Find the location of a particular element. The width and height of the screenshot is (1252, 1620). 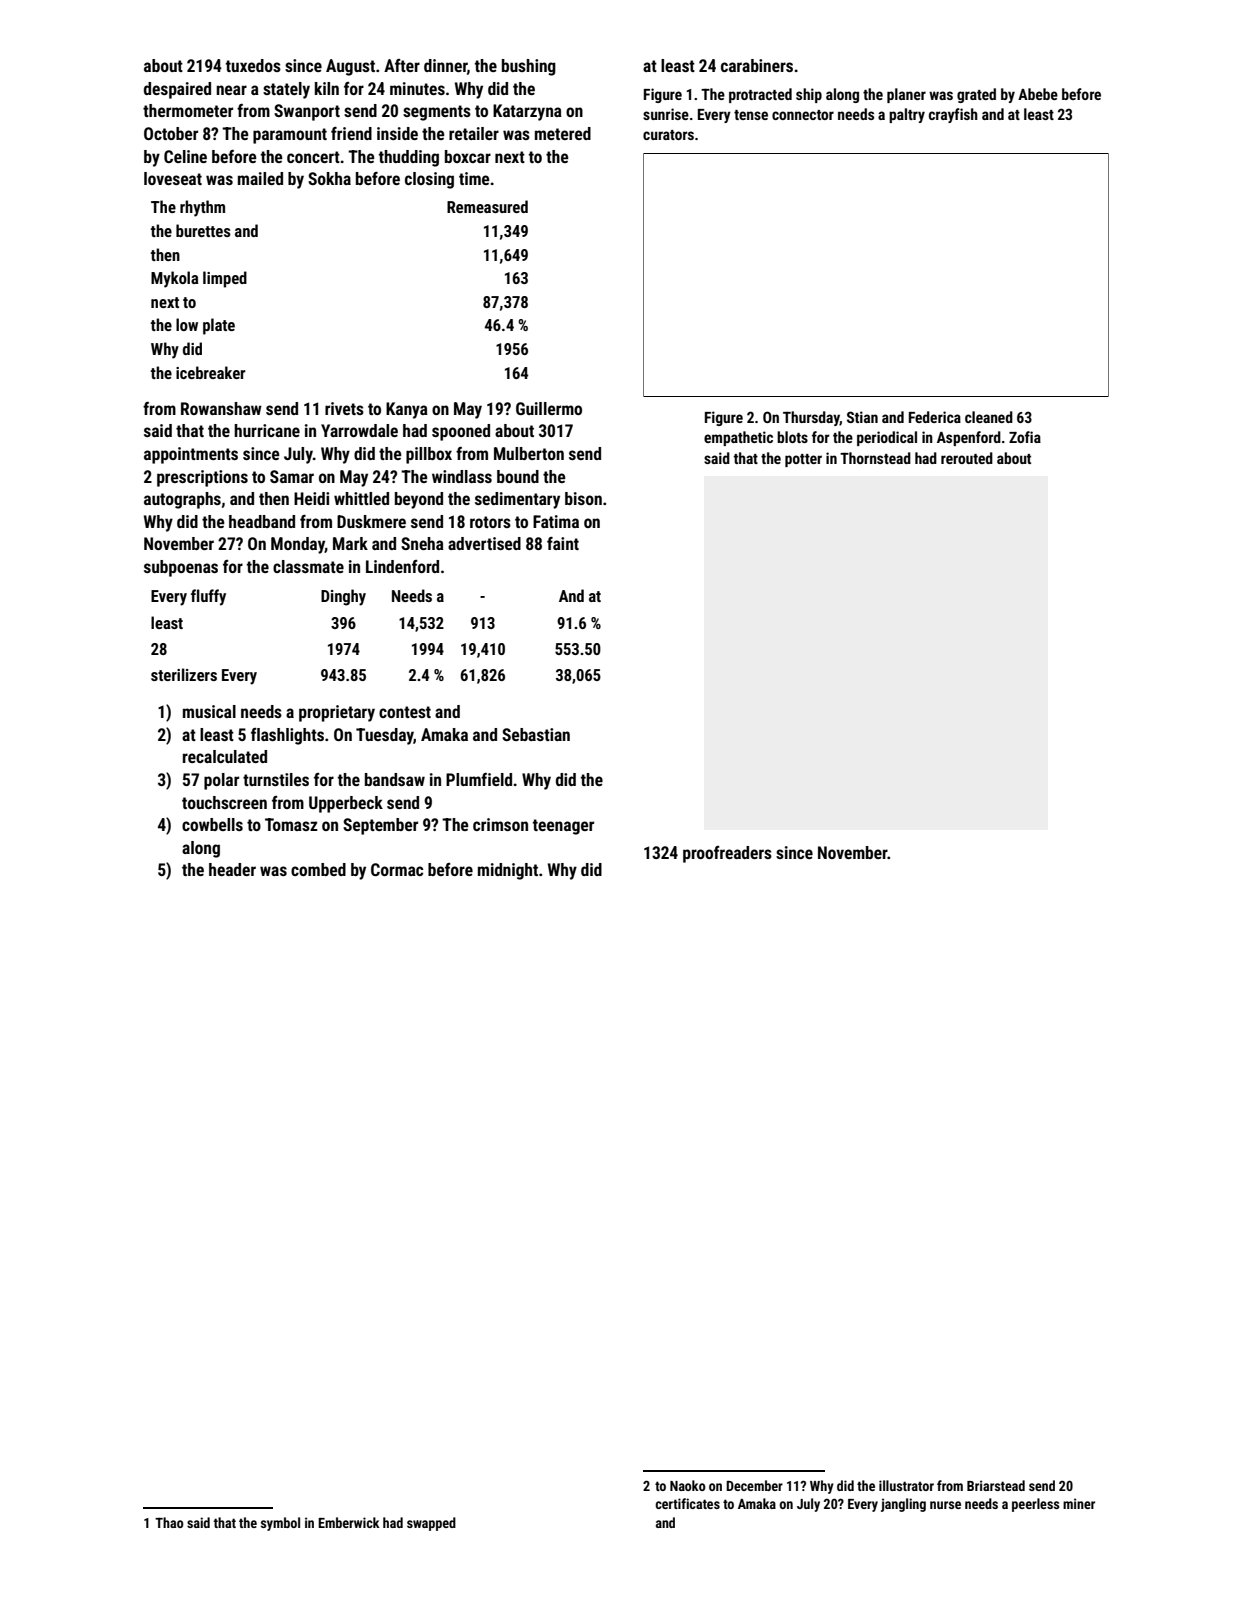

cleaned is located at coordinates (989, 417).
